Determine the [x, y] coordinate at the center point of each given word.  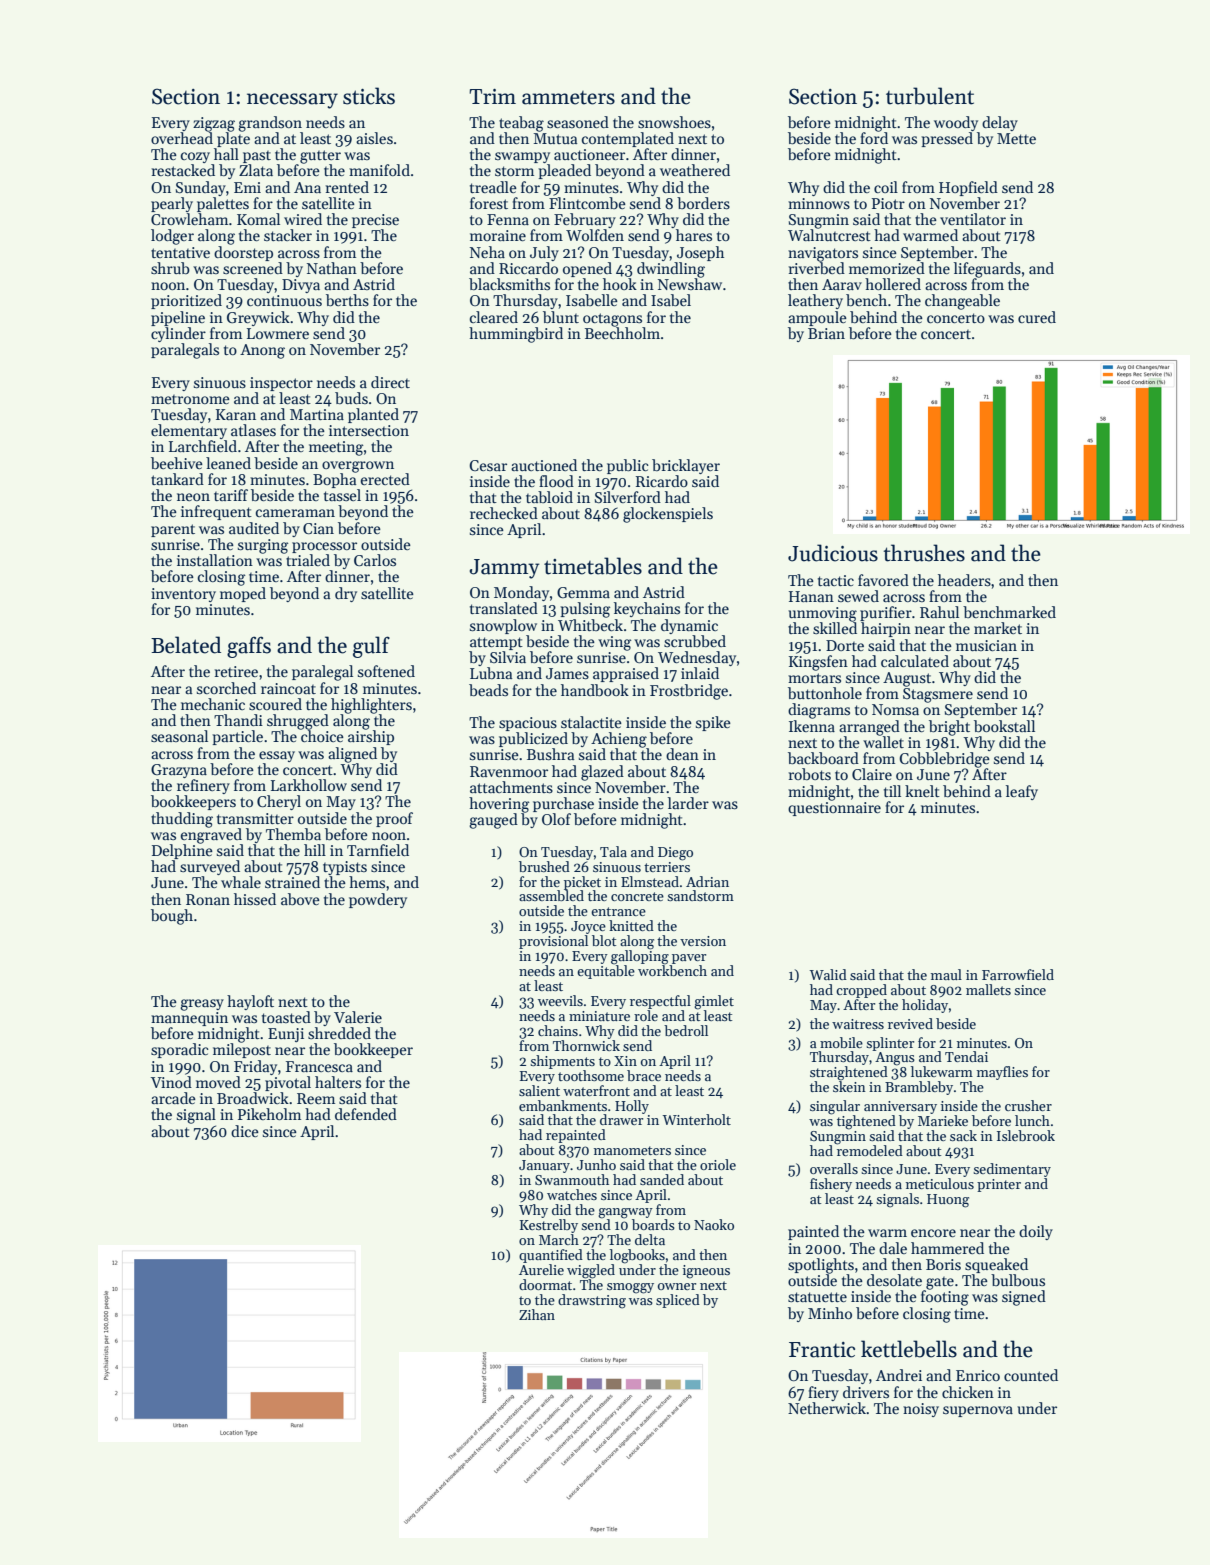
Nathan [332, 268]
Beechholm [622, 333]
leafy [1022, 792]
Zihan [537, 1314]
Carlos [375, 560]
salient [539, 1090]
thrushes [924, 553]
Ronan [208, 899]
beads [488, 690]
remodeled [870, 1150]
